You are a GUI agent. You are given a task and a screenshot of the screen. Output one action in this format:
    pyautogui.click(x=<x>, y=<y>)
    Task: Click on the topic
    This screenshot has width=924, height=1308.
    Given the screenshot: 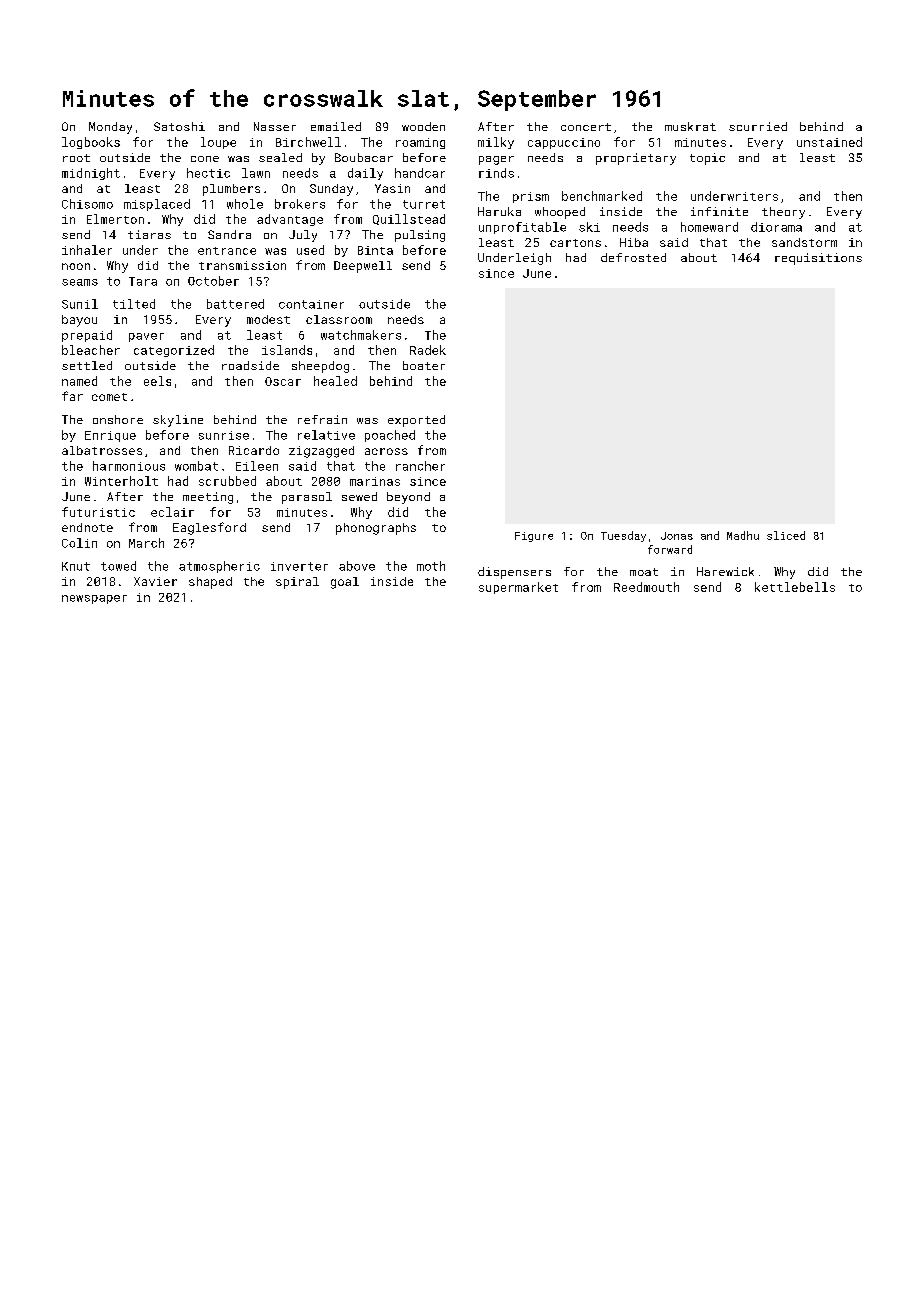 What is the action you would take?
    pyautogui.click(x=707, y=159)
